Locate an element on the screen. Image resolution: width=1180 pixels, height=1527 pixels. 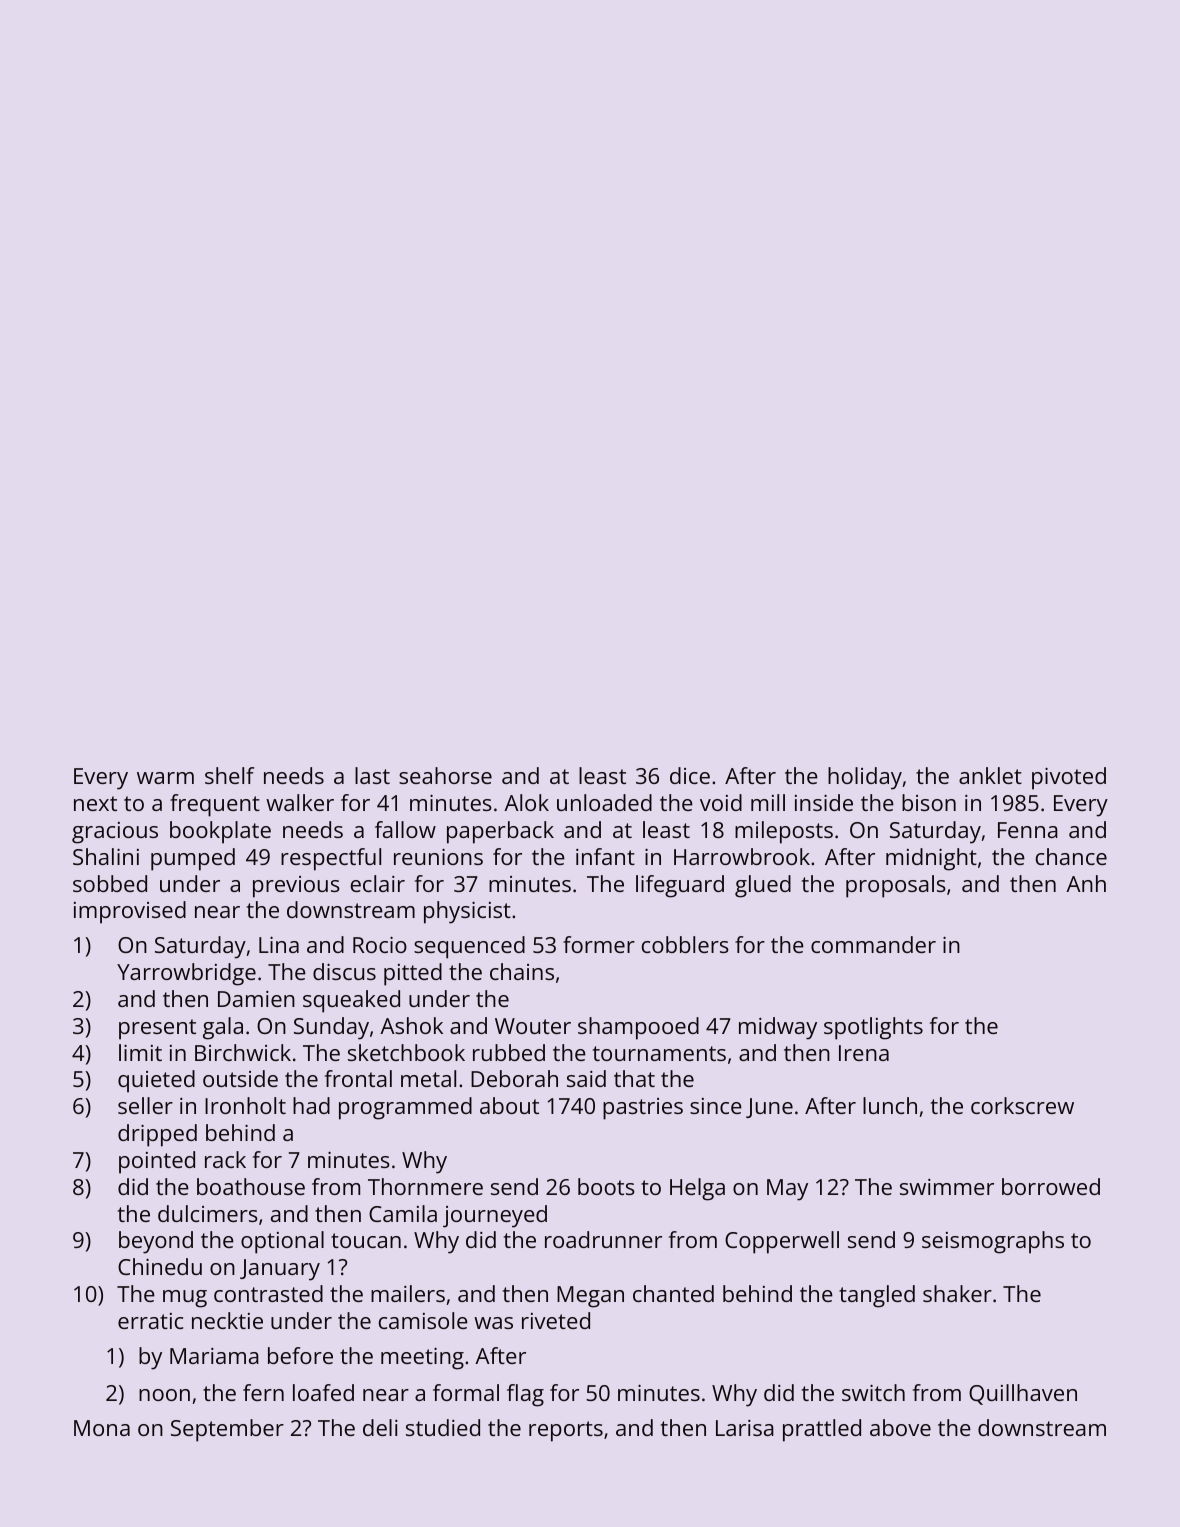
seahorse is located at coordinates (445, 775).
